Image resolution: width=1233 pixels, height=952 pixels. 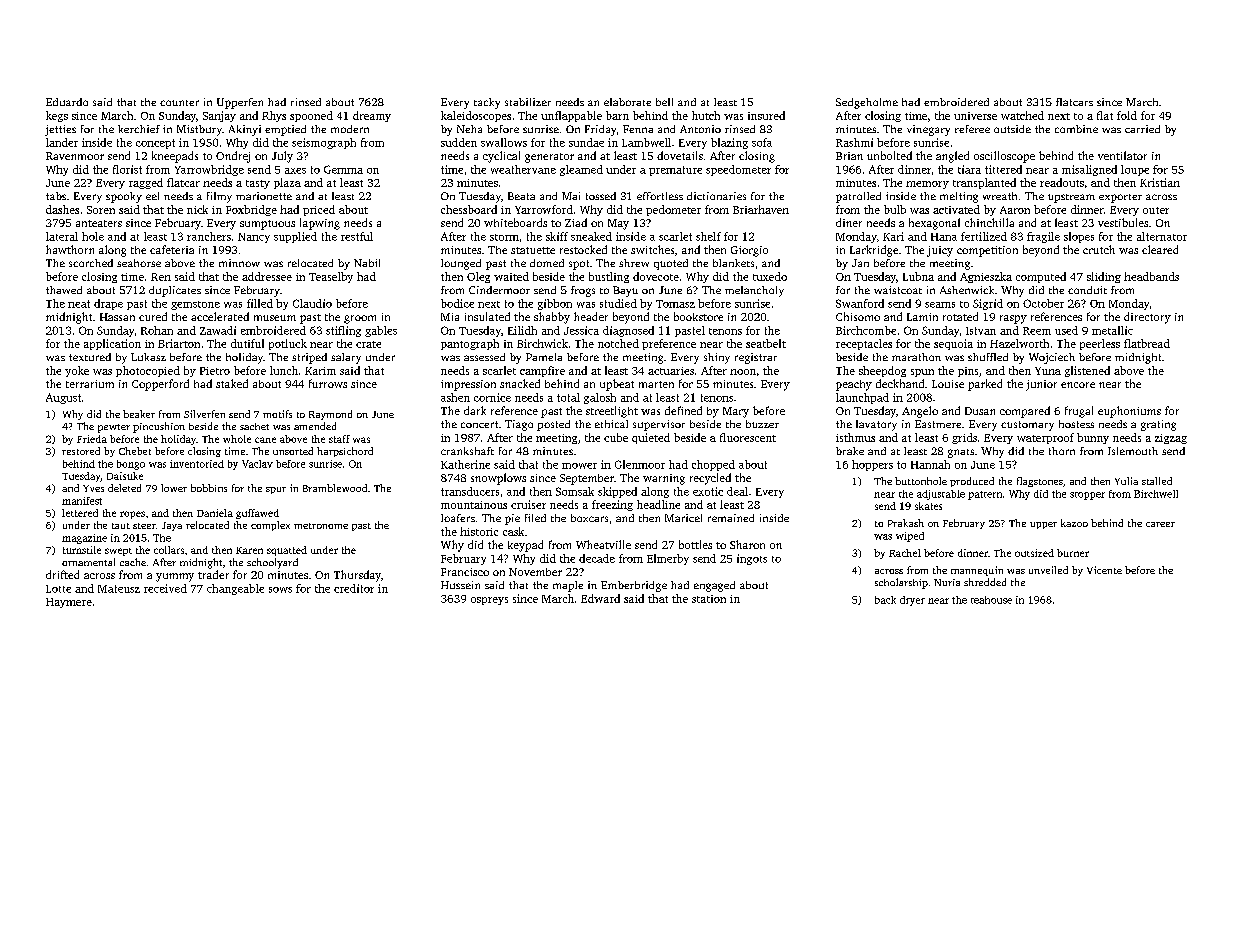 What do you see at coordinates (528, 102) in the document?
I see `stabilizer` at bounding box center [528, 102].
